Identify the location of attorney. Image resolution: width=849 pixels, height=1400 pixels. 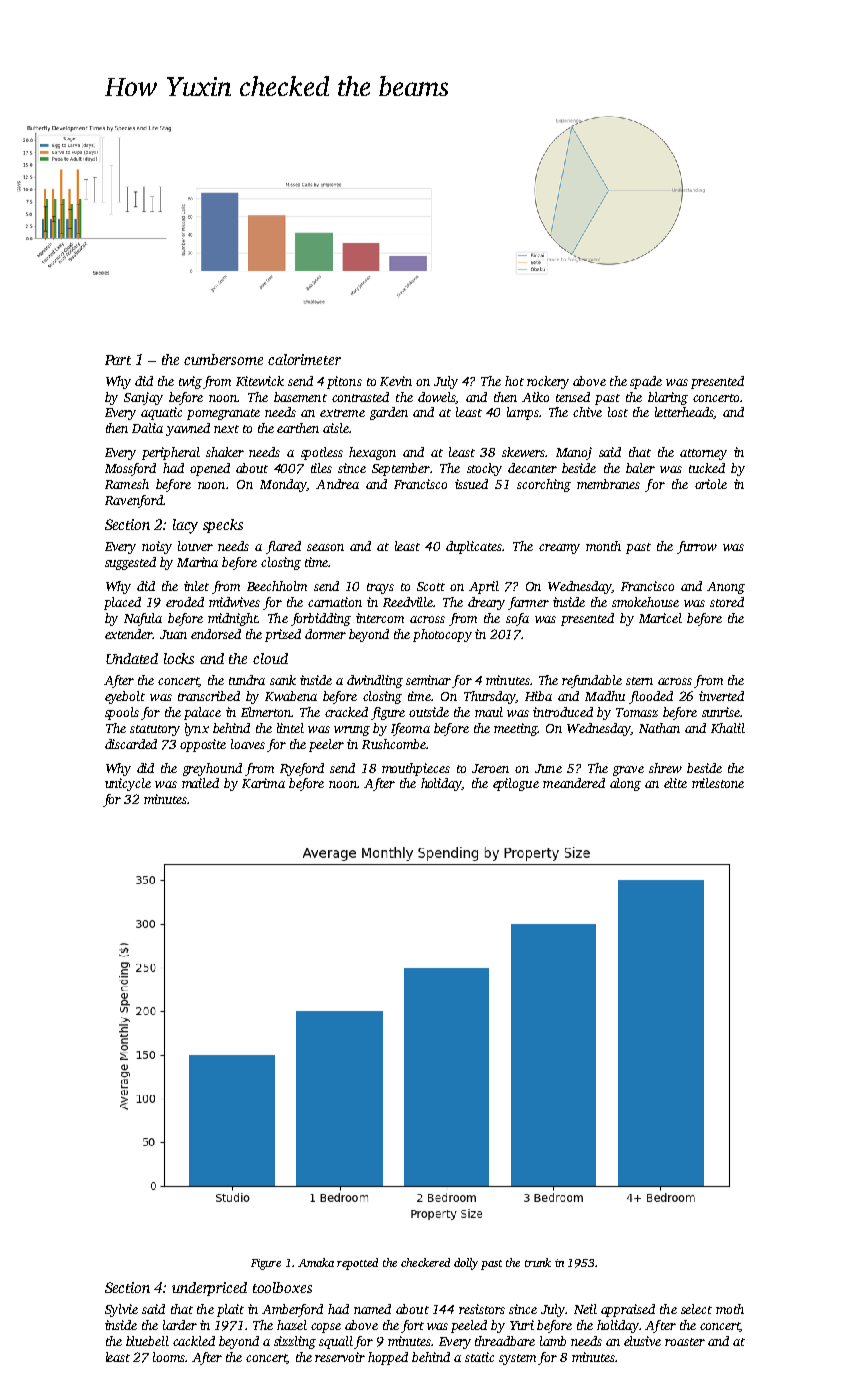
(703, 454).
